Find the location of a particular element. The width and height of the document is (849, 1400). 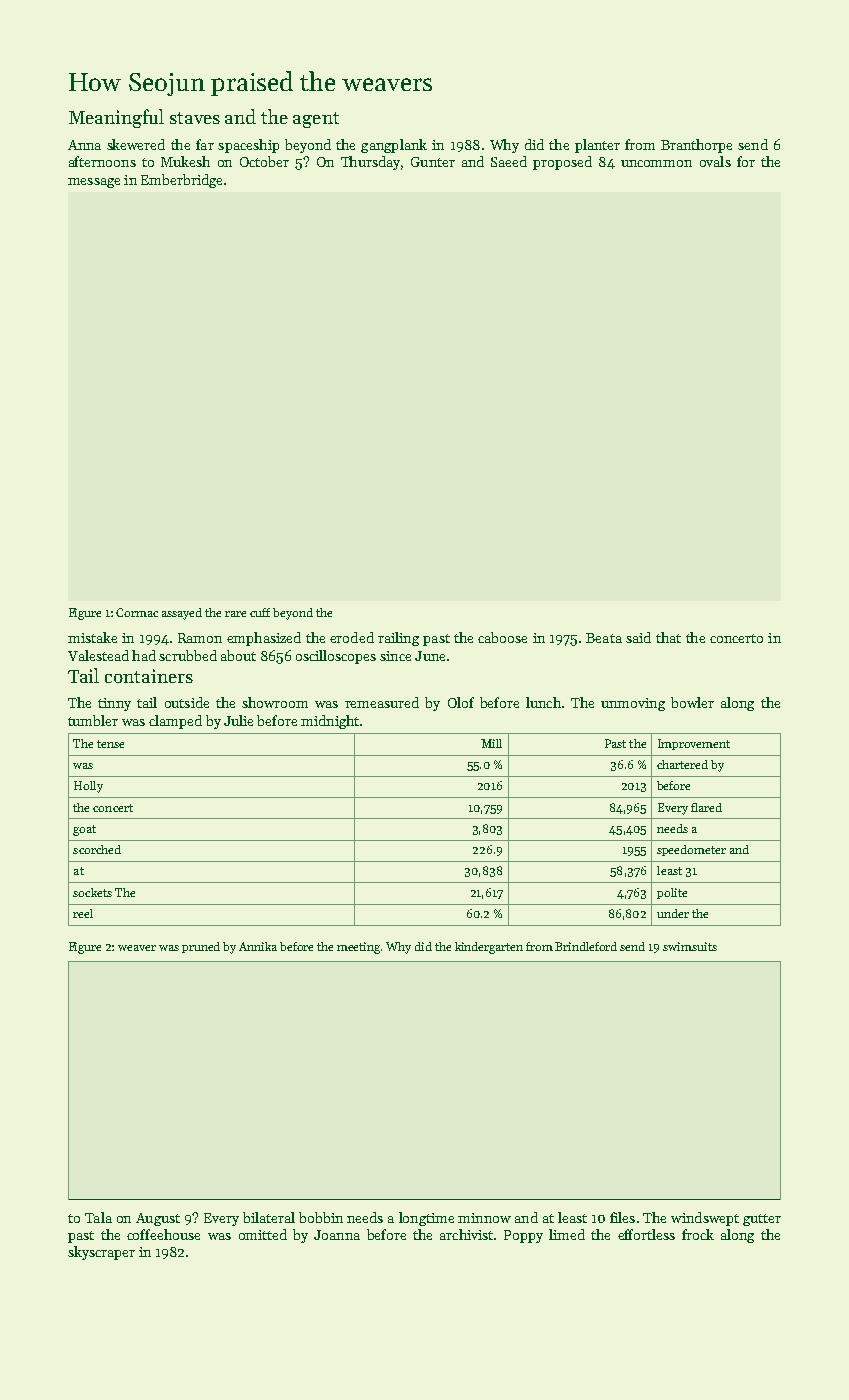

proposed is located at coordinates (562, 163).
